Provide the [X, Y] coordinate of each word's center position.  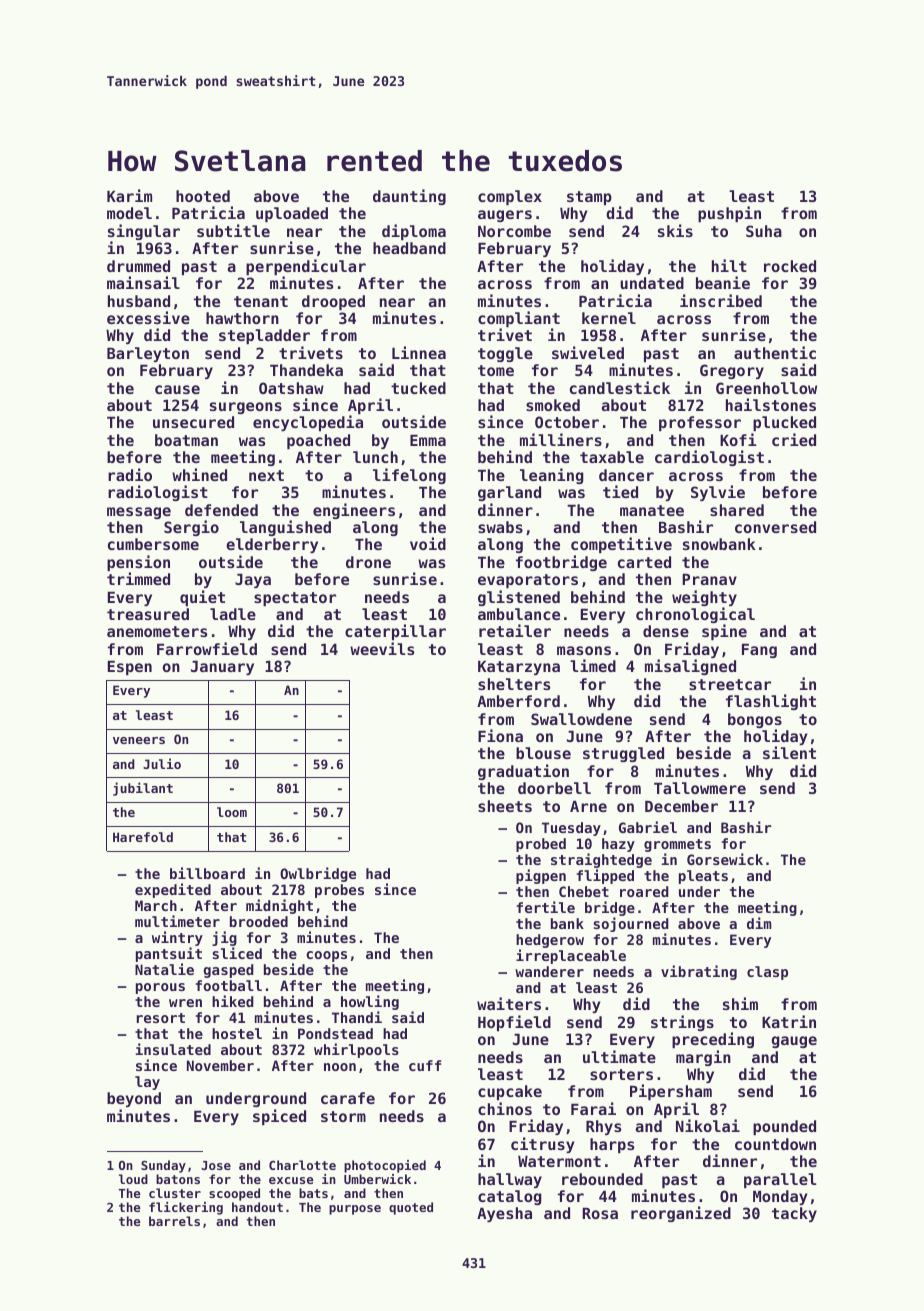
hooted [203, 196]
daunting [409, 197]
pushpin [729, 214]
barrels [174, 1221]
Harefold [143, 837]
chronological [695, 616]
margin [703, 1058]
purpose [355, 1210]
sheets [505, 806]
